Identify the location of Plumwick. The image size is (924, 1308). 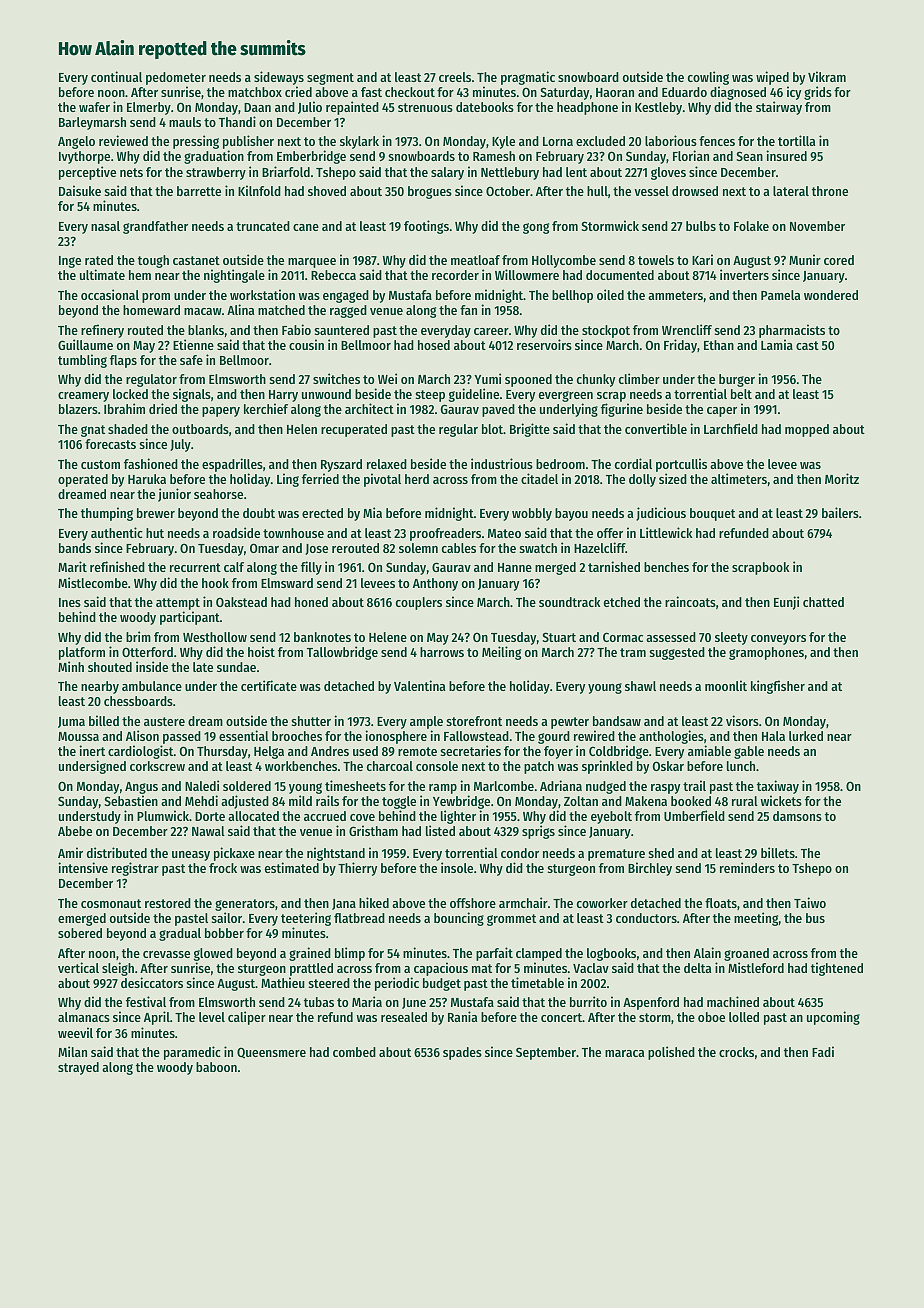
(163, 815).
